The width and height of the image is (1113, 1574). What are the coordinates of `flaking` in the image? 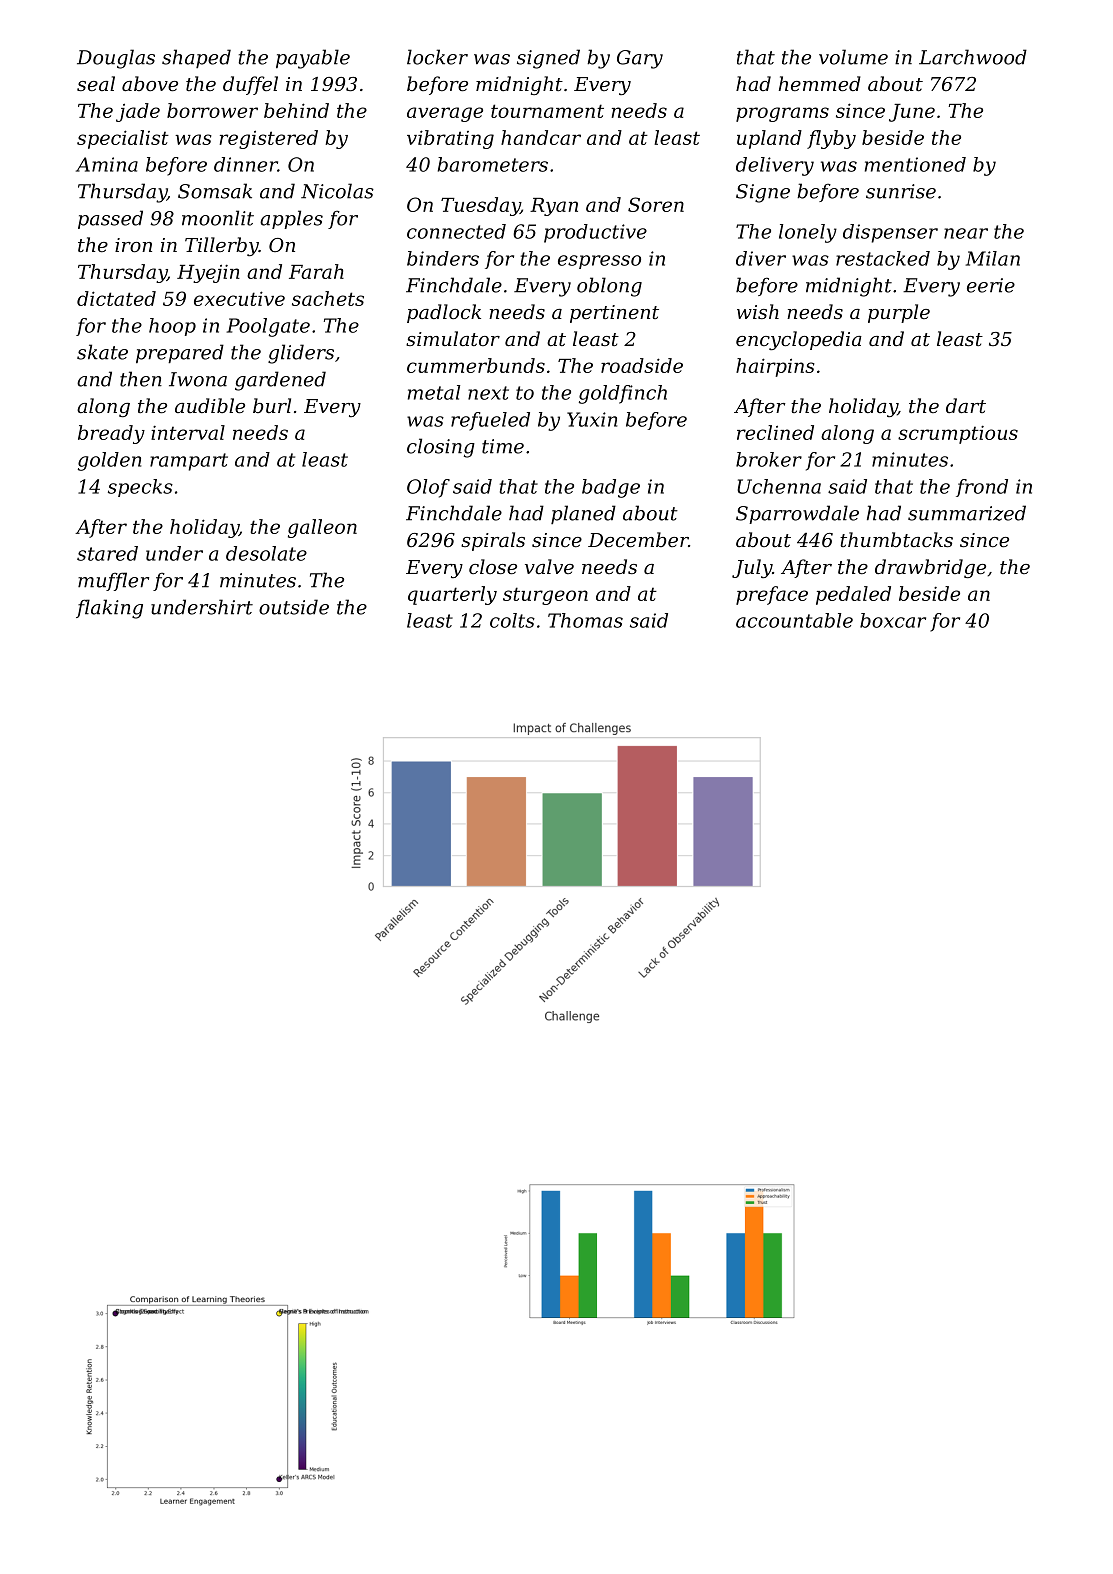 It's located at (109, 609).
